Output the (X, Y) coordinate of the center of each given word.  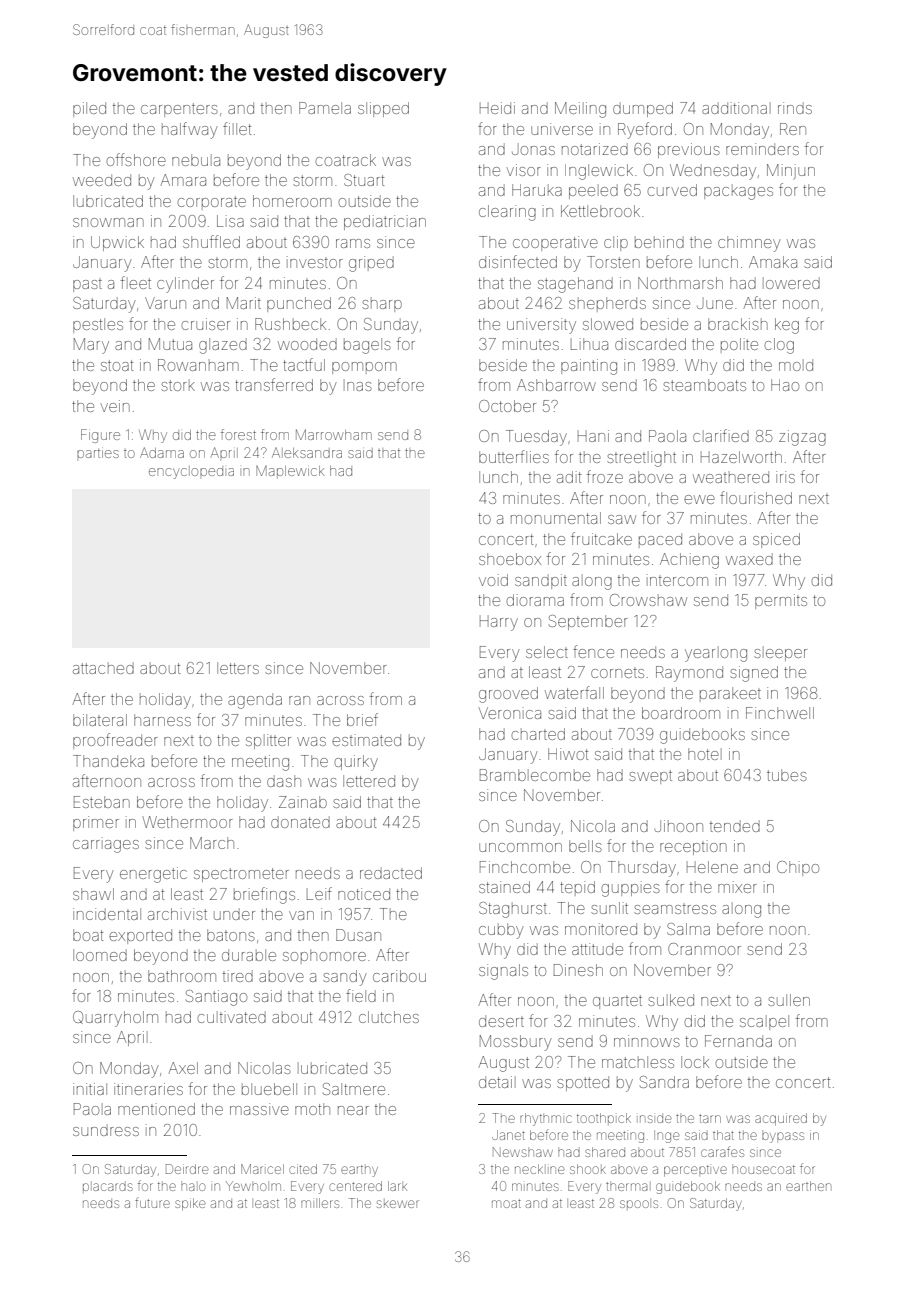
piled (89, 109)
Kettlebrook (600, 211)
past (87, 285)
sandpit (541, 581)
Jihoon (678, 826)
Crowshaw (648, 600)
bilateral (100, 720)
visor (523, 170)
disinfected (518, 261)
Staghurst (513, 910)
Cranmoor (704, 949)
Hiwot (568, 754)
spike (190, 1204)
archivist (177, 914)
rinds (795, 108)
